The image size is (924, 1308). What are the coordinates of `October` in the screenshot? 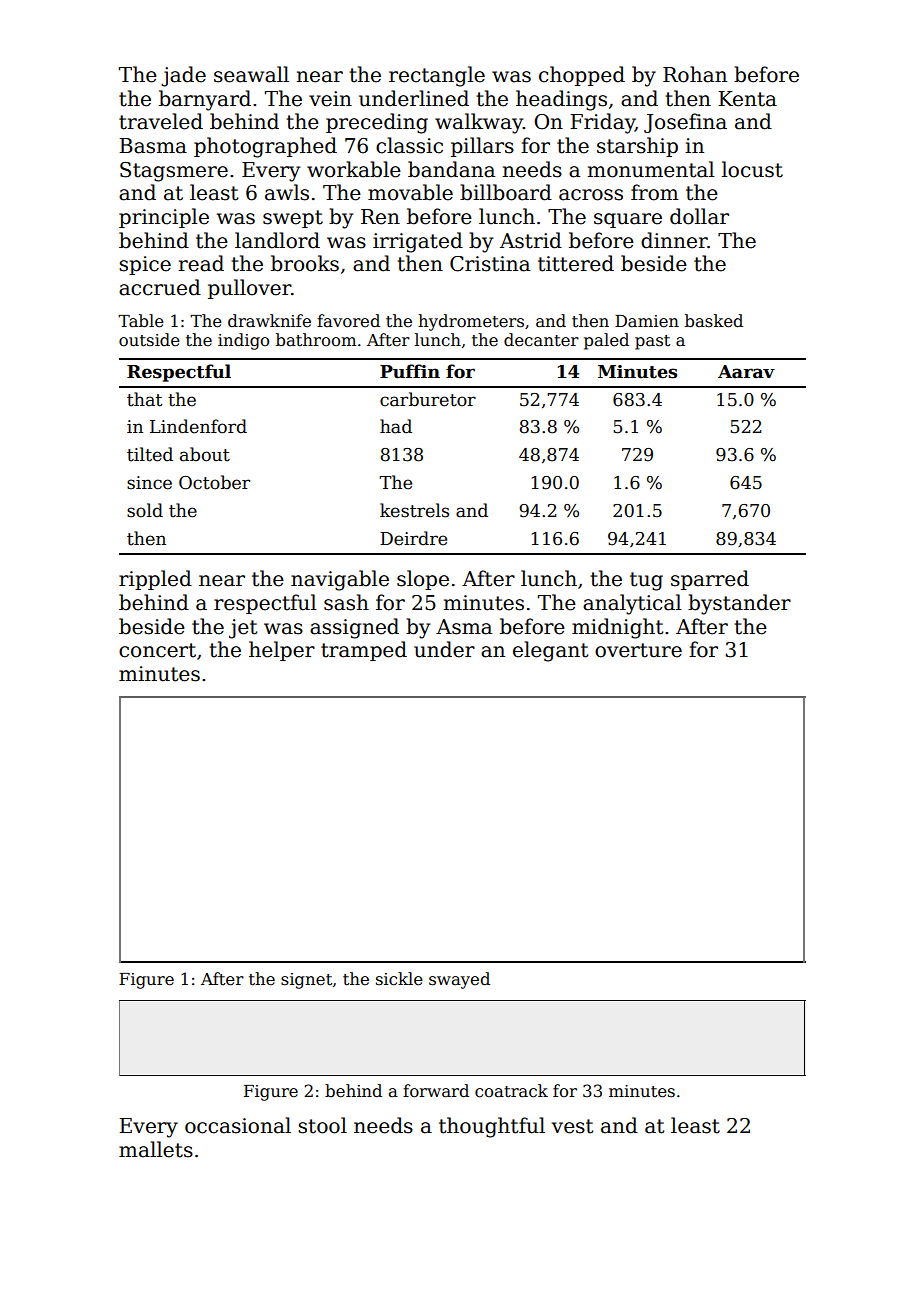 It's located at (214, 482).
